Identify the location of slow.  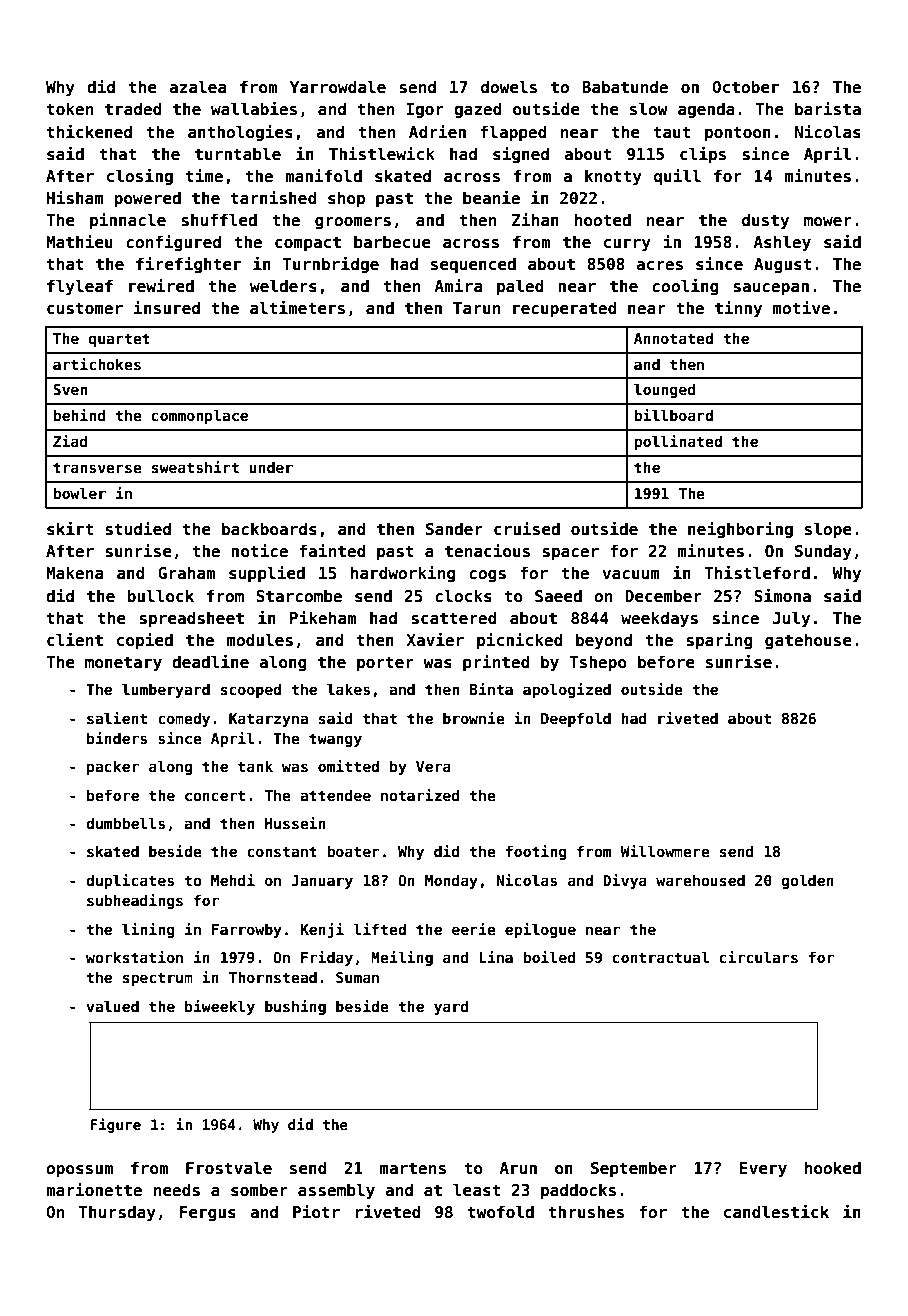
(649, 109).
